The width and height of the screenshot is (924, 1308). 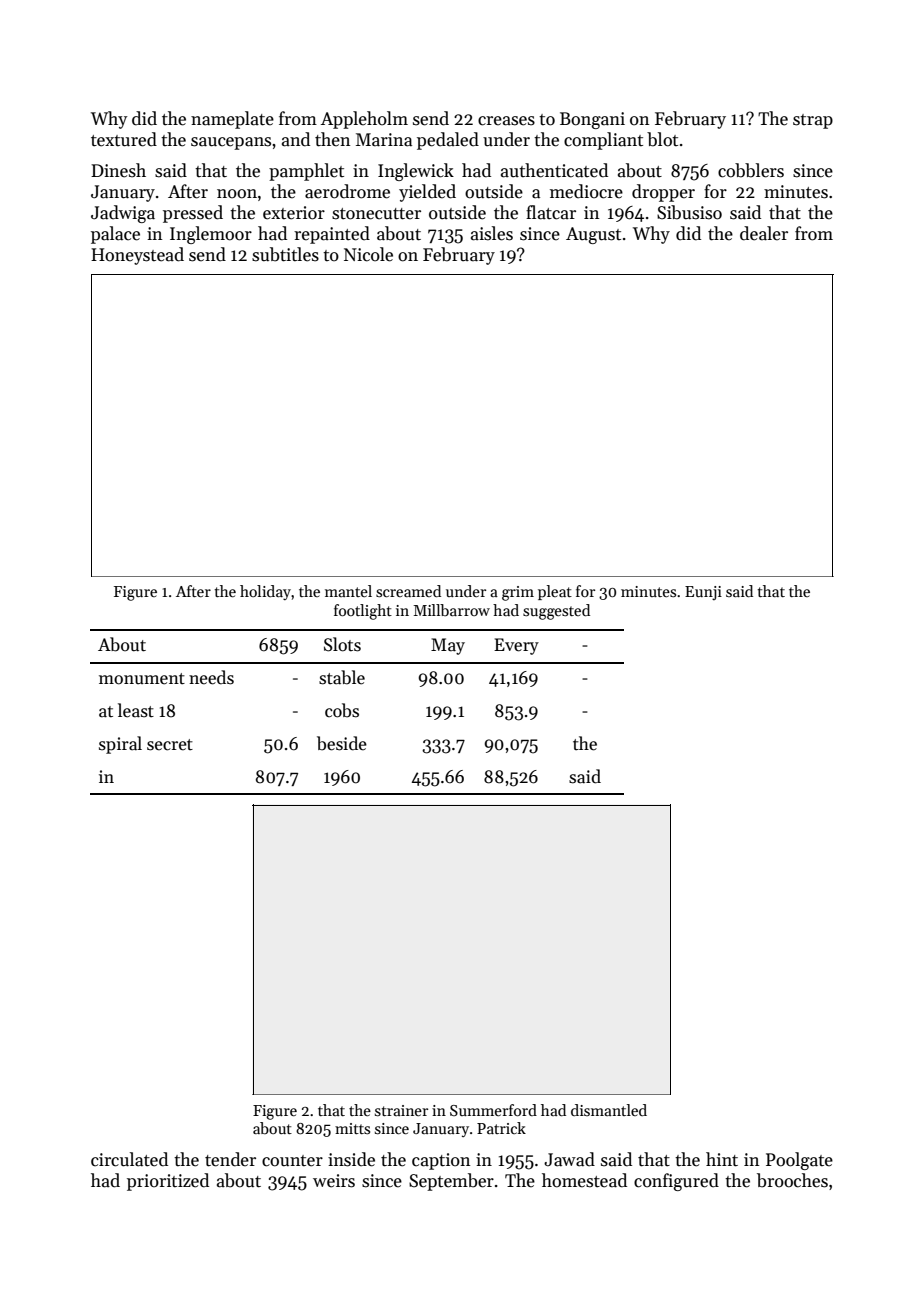 What do you see at coordinates (556, 612) in the screenshot?
I see `suggested` at bounding box center [556, 612].
